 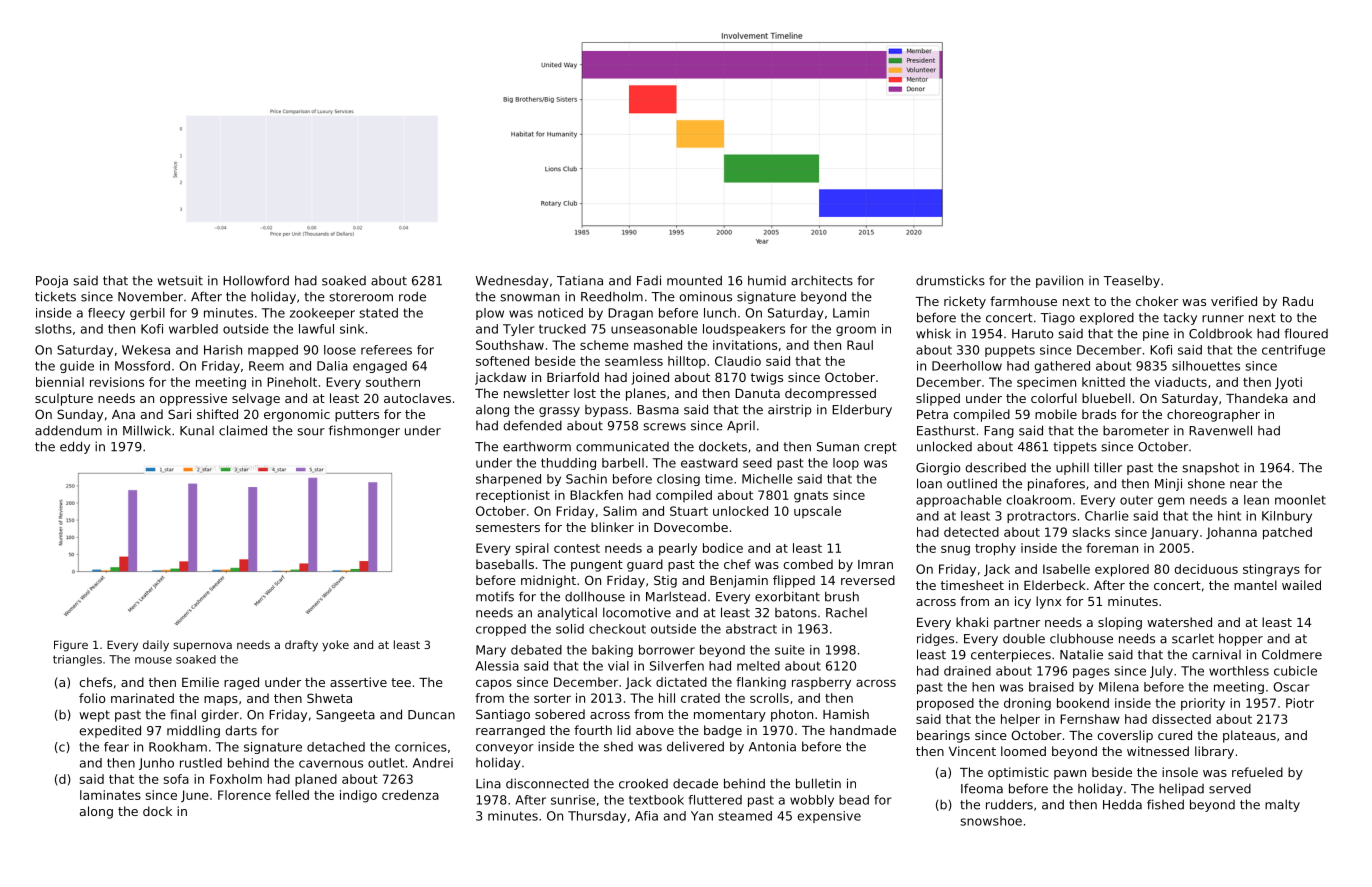 What do you see at coordinates (241, 683) in the screenshot?
I see `raged` at bounding box center [241, 683].
